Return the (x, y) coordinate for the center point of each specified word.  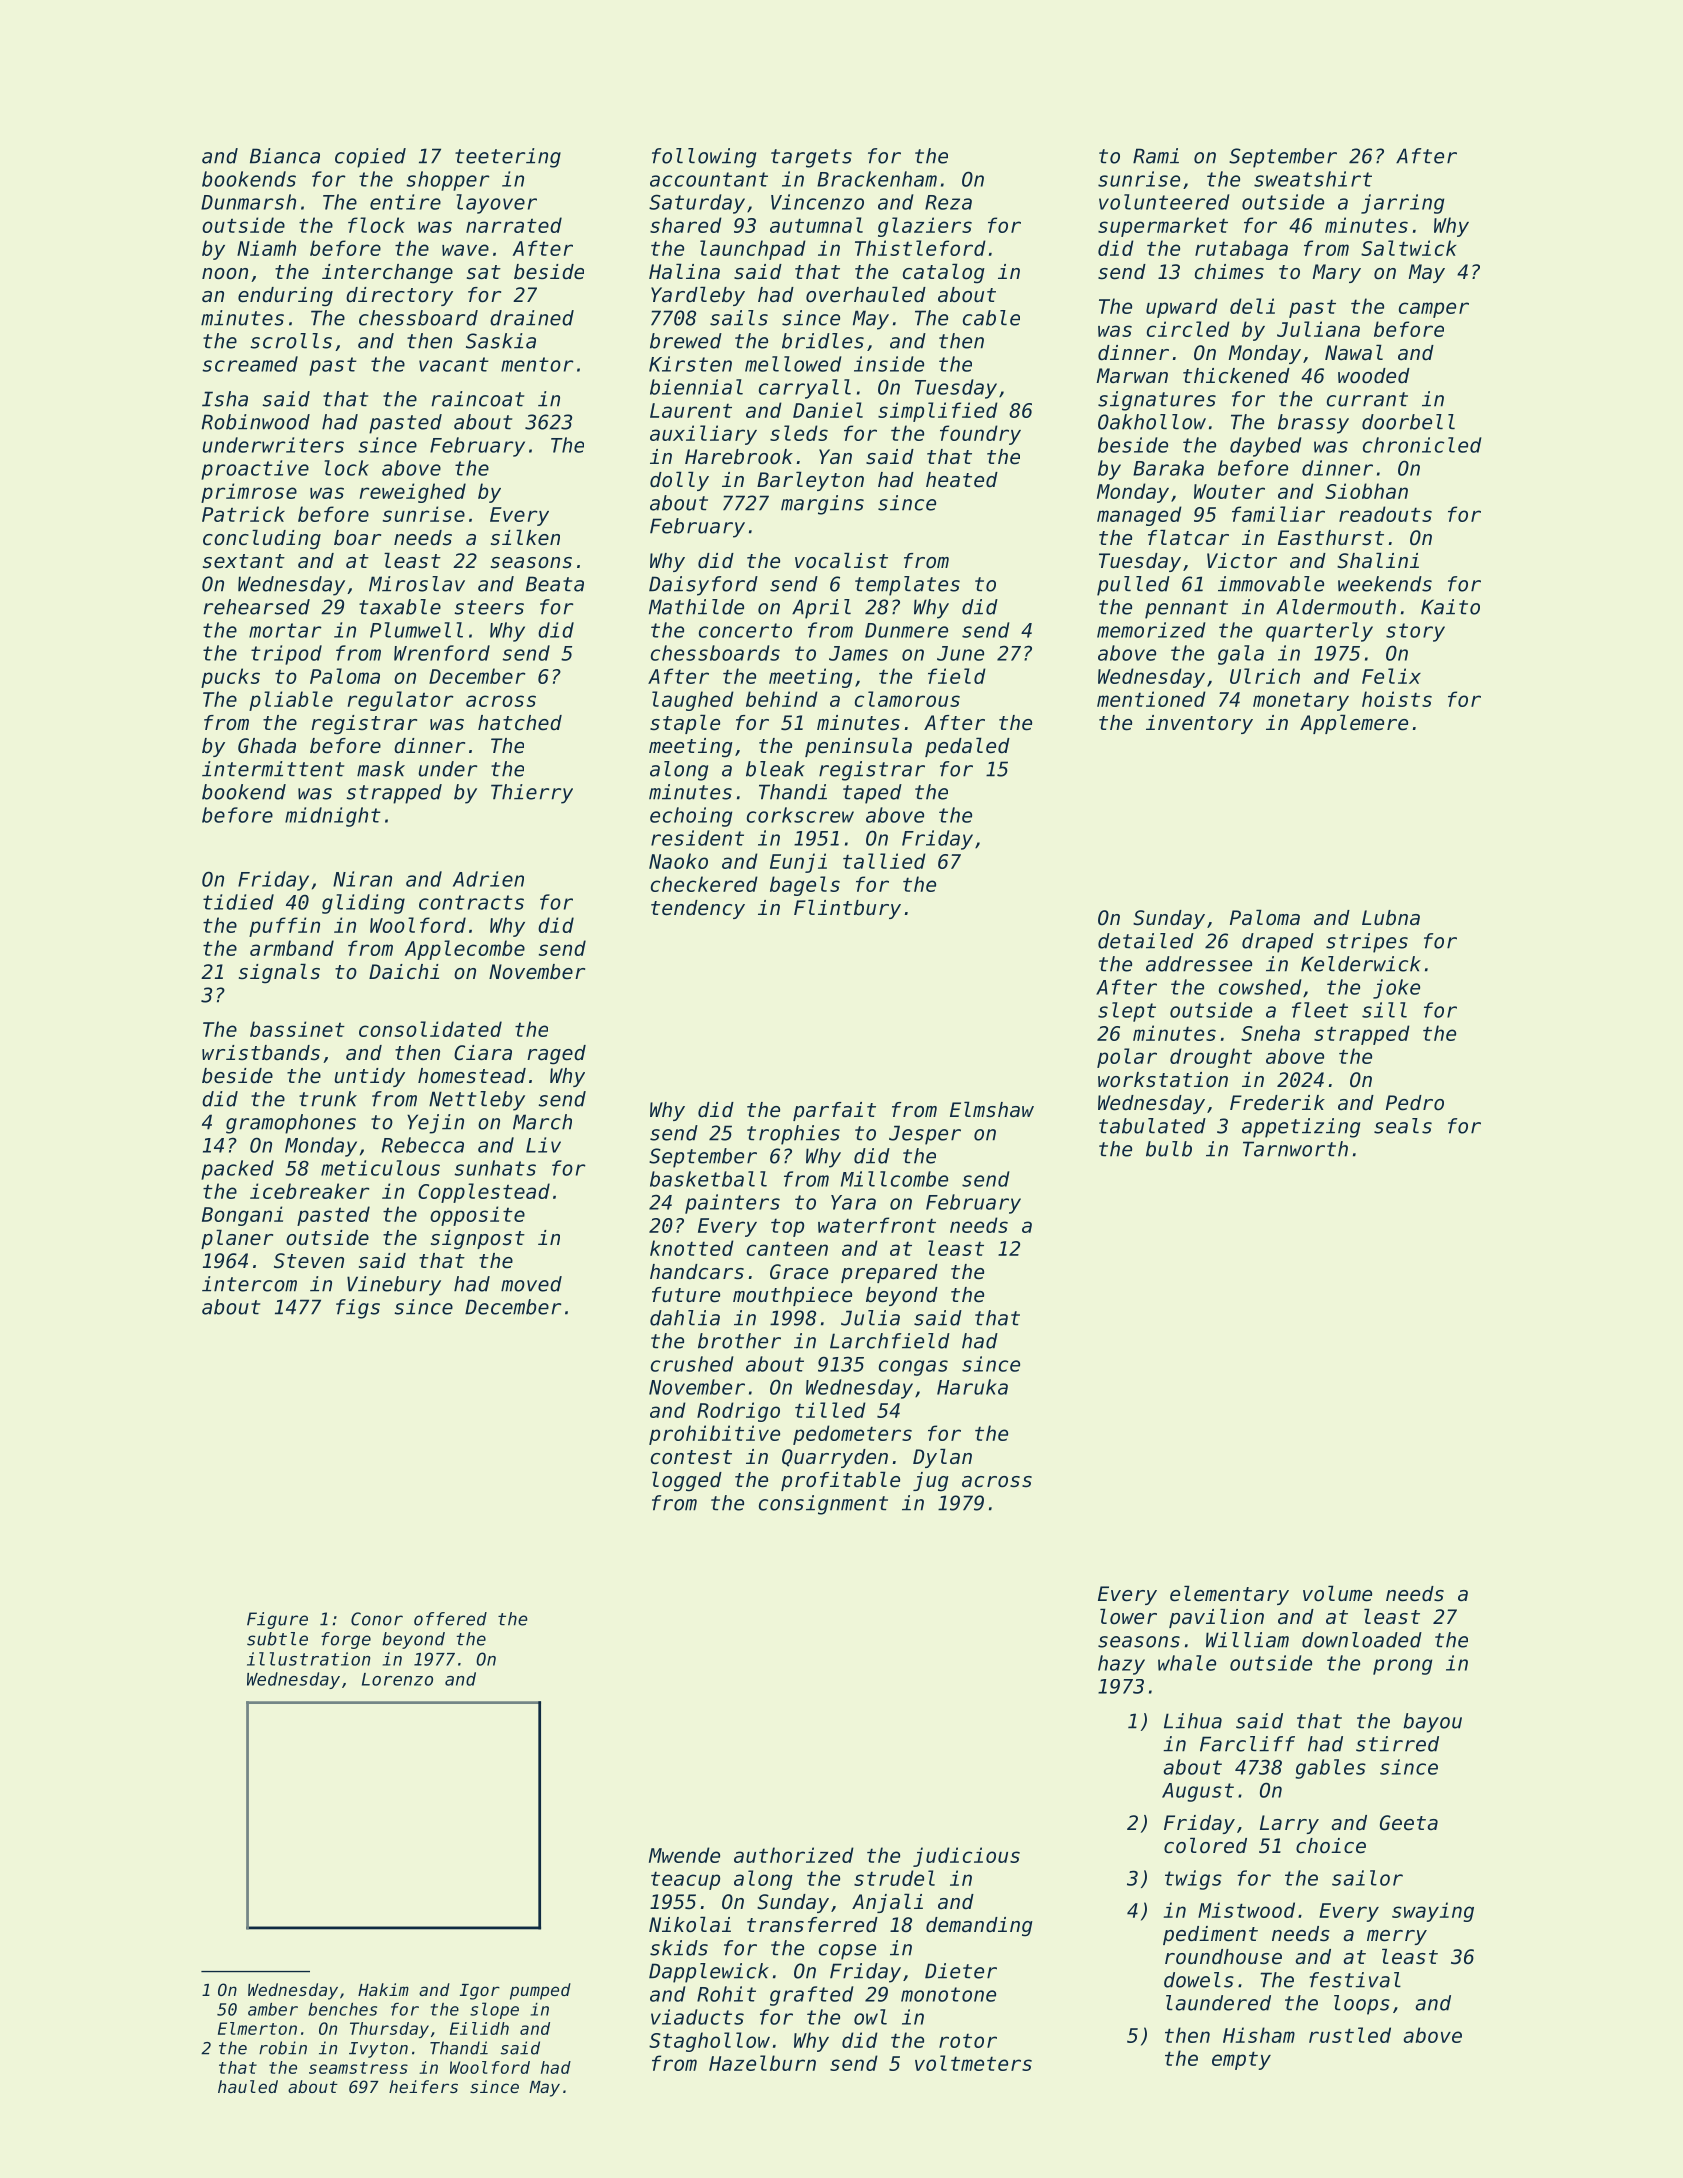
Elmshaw (992, 1109)
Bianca (285, 156)
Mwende (684, 1855)
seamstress (358, 2068)
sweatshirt (1313, 179)
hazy (1121, 1665)
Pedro (1415, 1103)
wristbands (261, 1053)
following (704, 158)
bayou (1432, 1723)
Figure (277, 1620)
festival (1355, 1980)
